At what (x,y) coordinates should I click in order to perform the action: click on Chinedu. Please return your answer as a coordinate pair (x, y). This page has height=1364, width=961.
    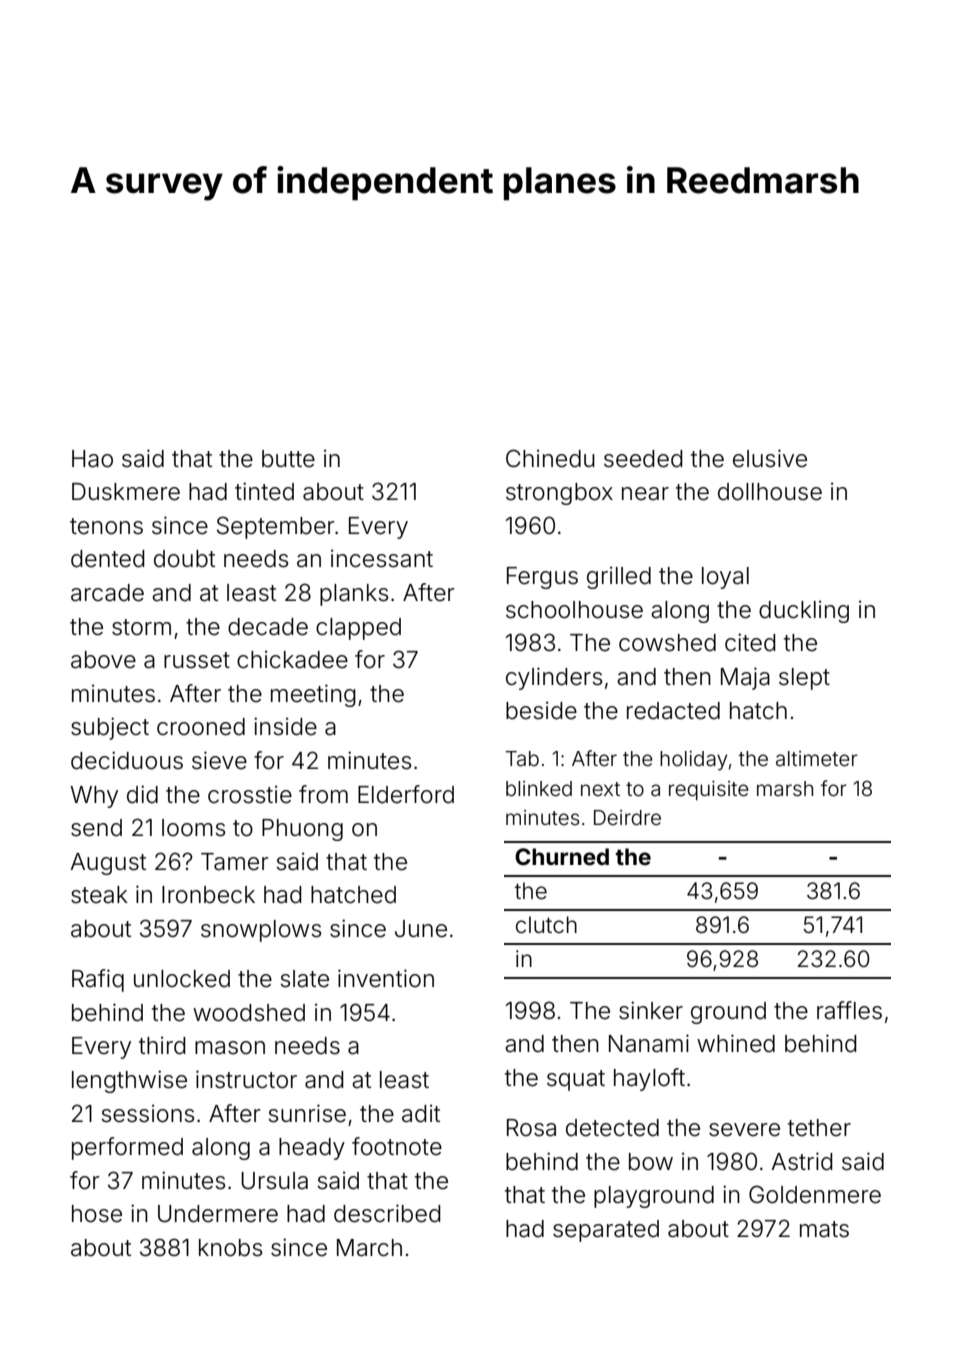
    Looking at the image, I should click on (550, 458).
